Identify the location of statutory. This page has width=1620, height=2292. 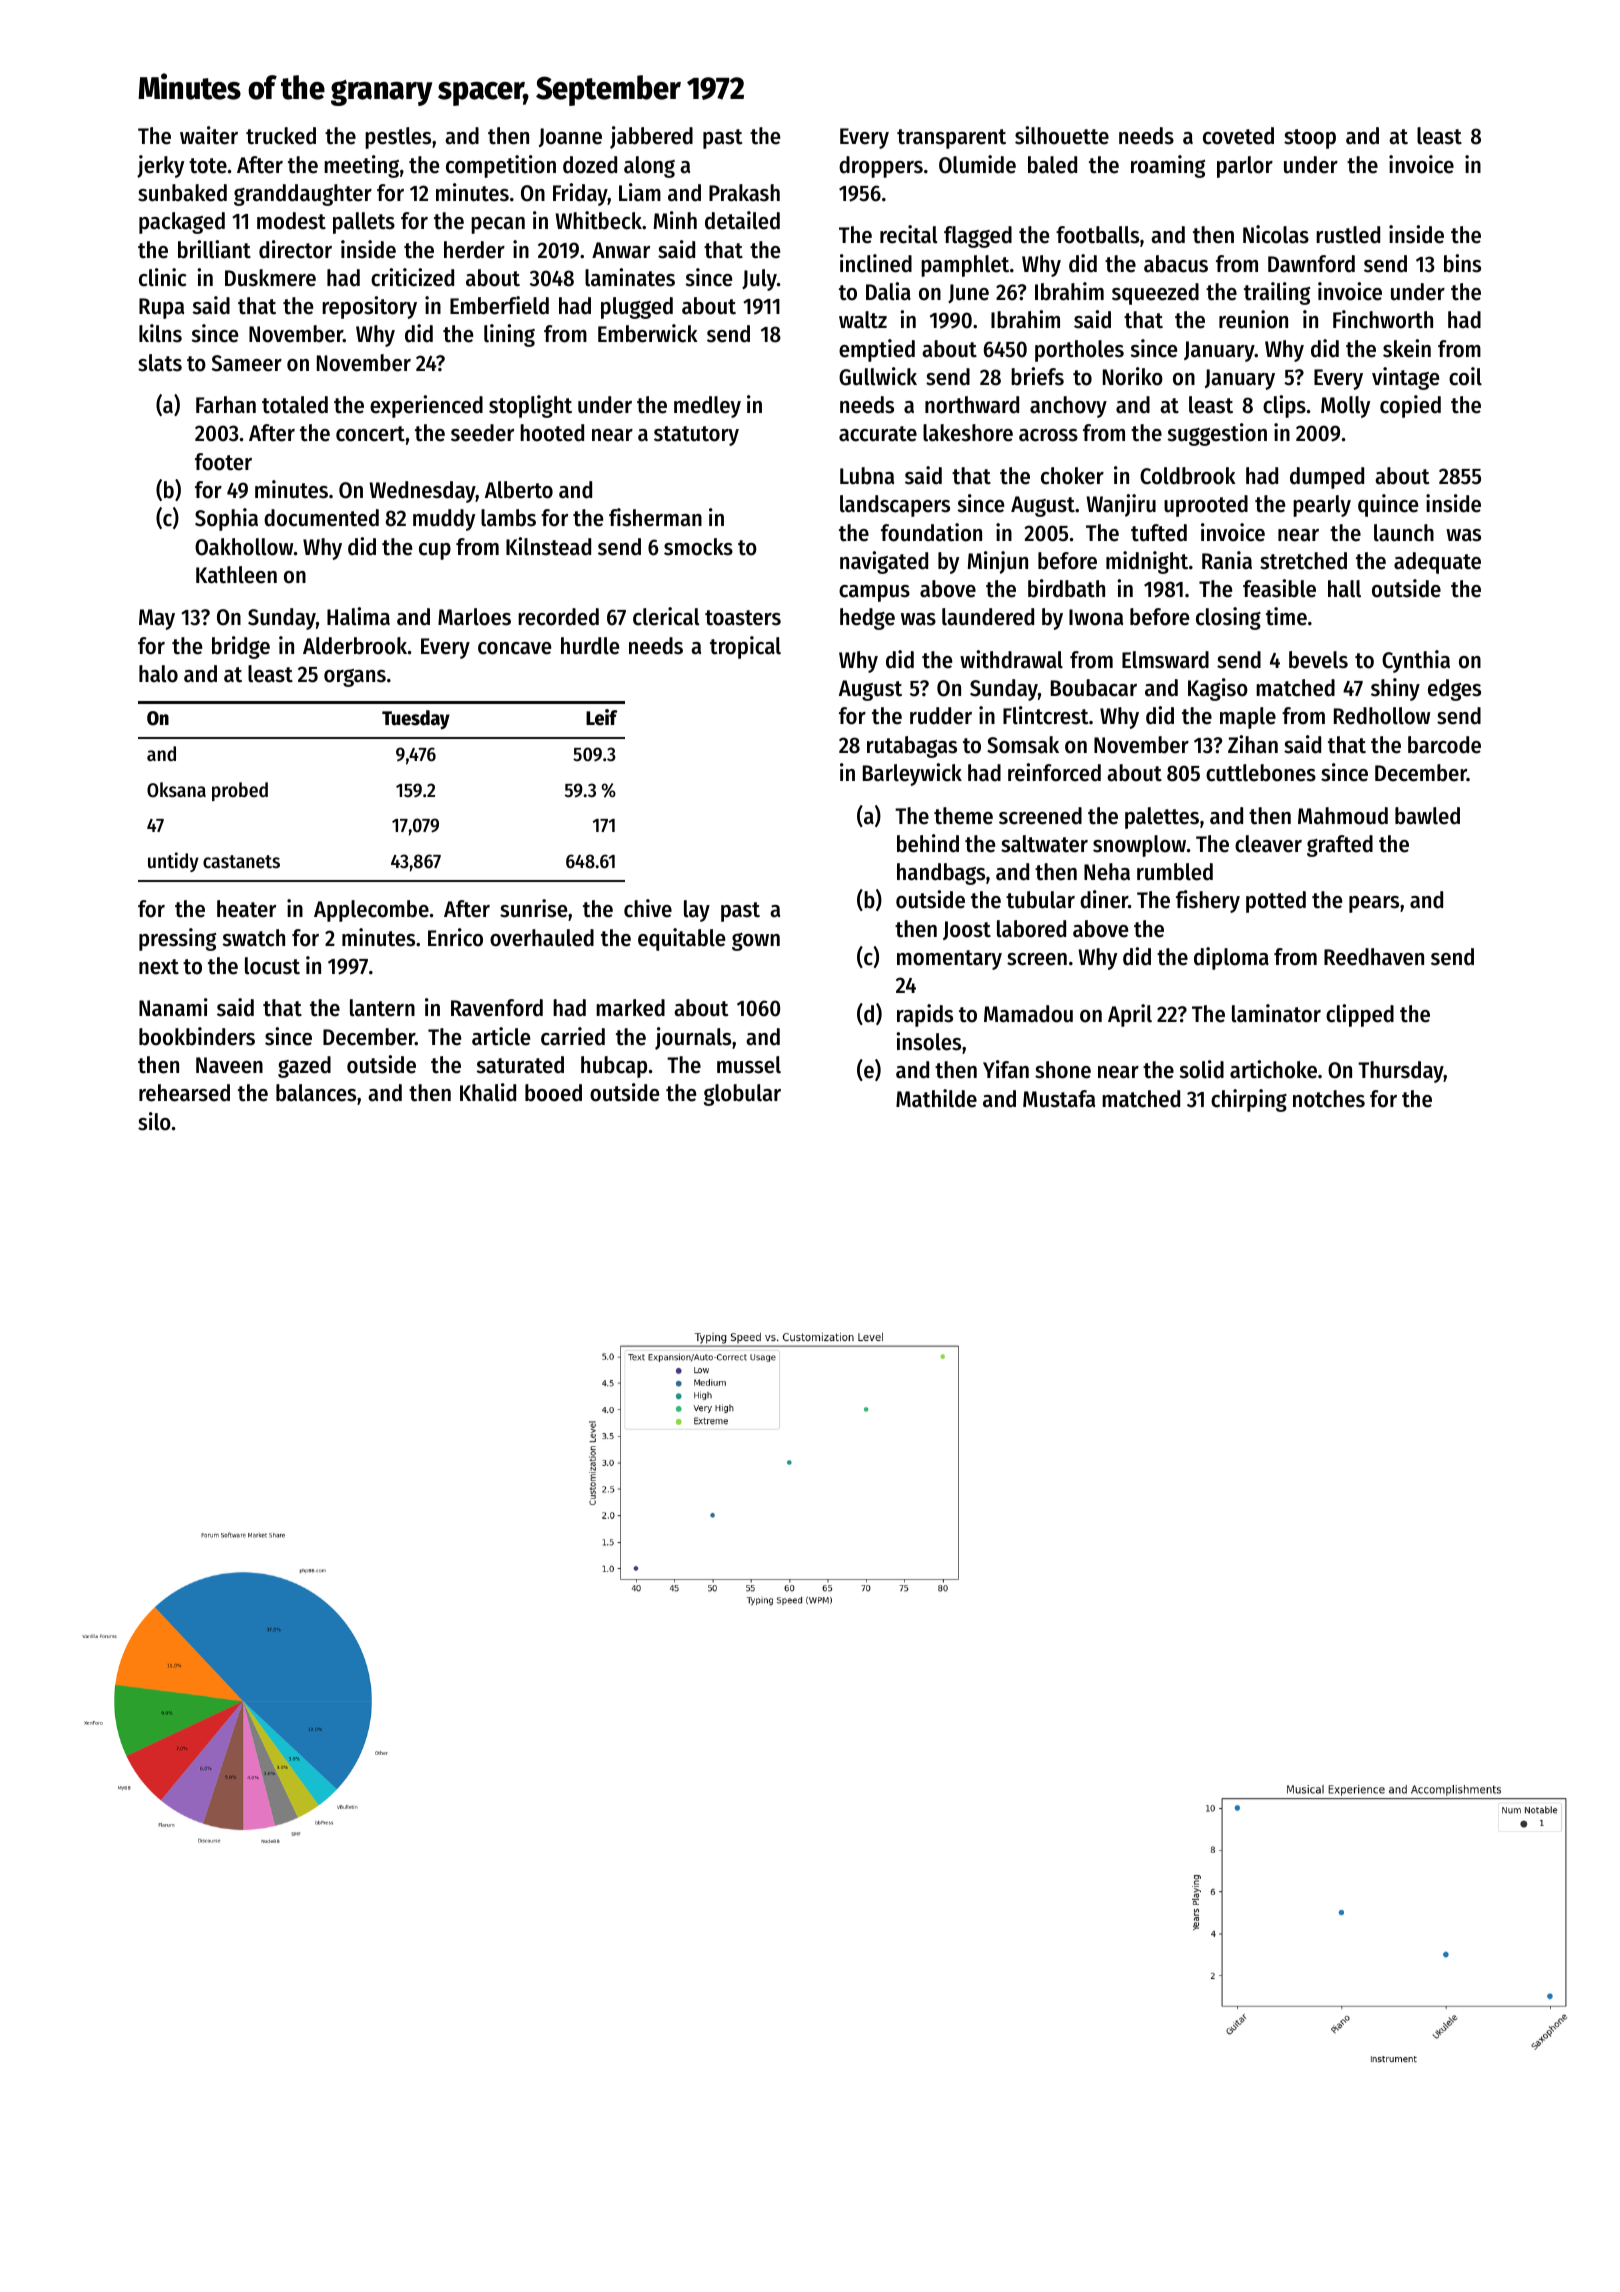
(696, 436).
